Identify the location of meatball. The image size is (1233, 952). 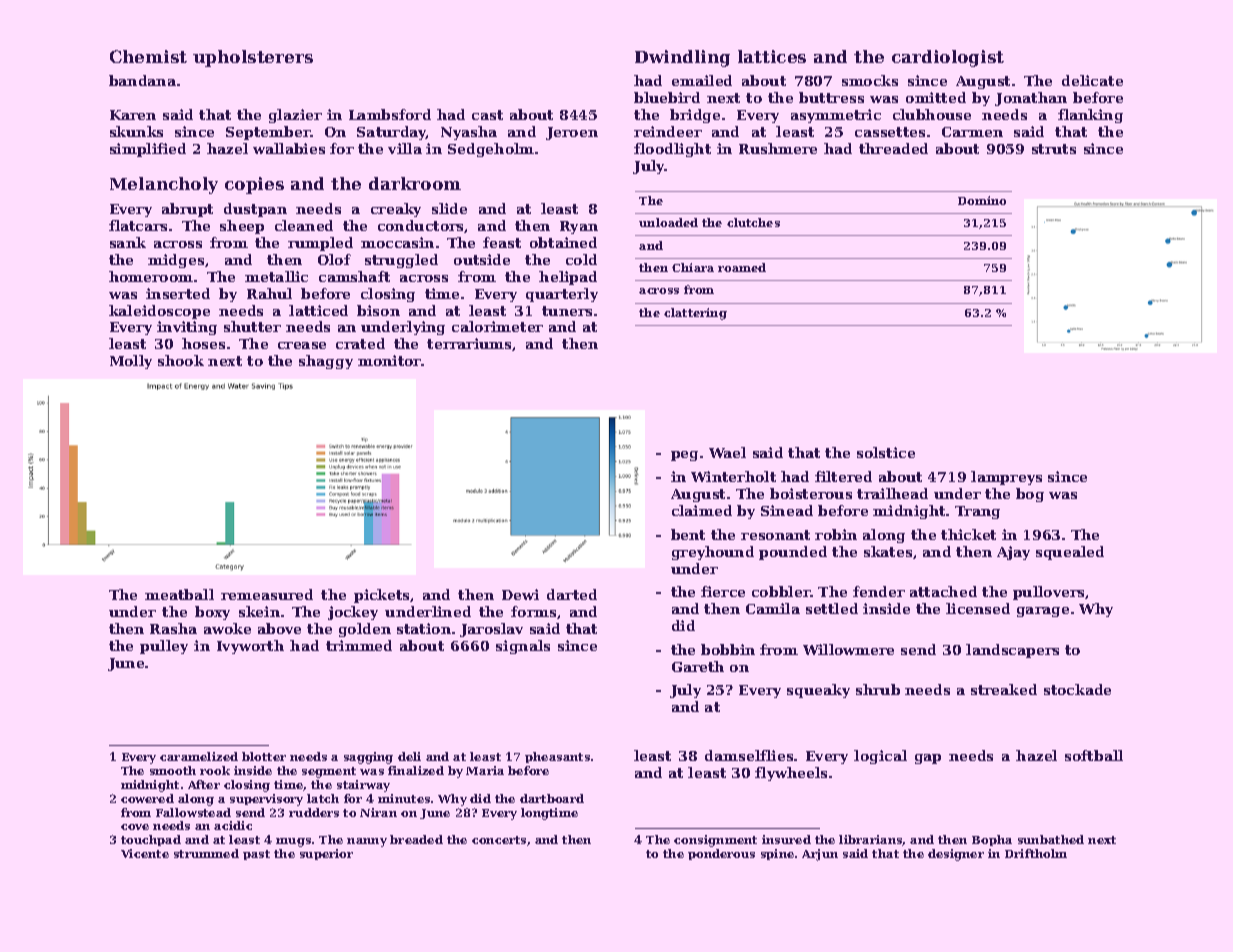
(179, 594).
